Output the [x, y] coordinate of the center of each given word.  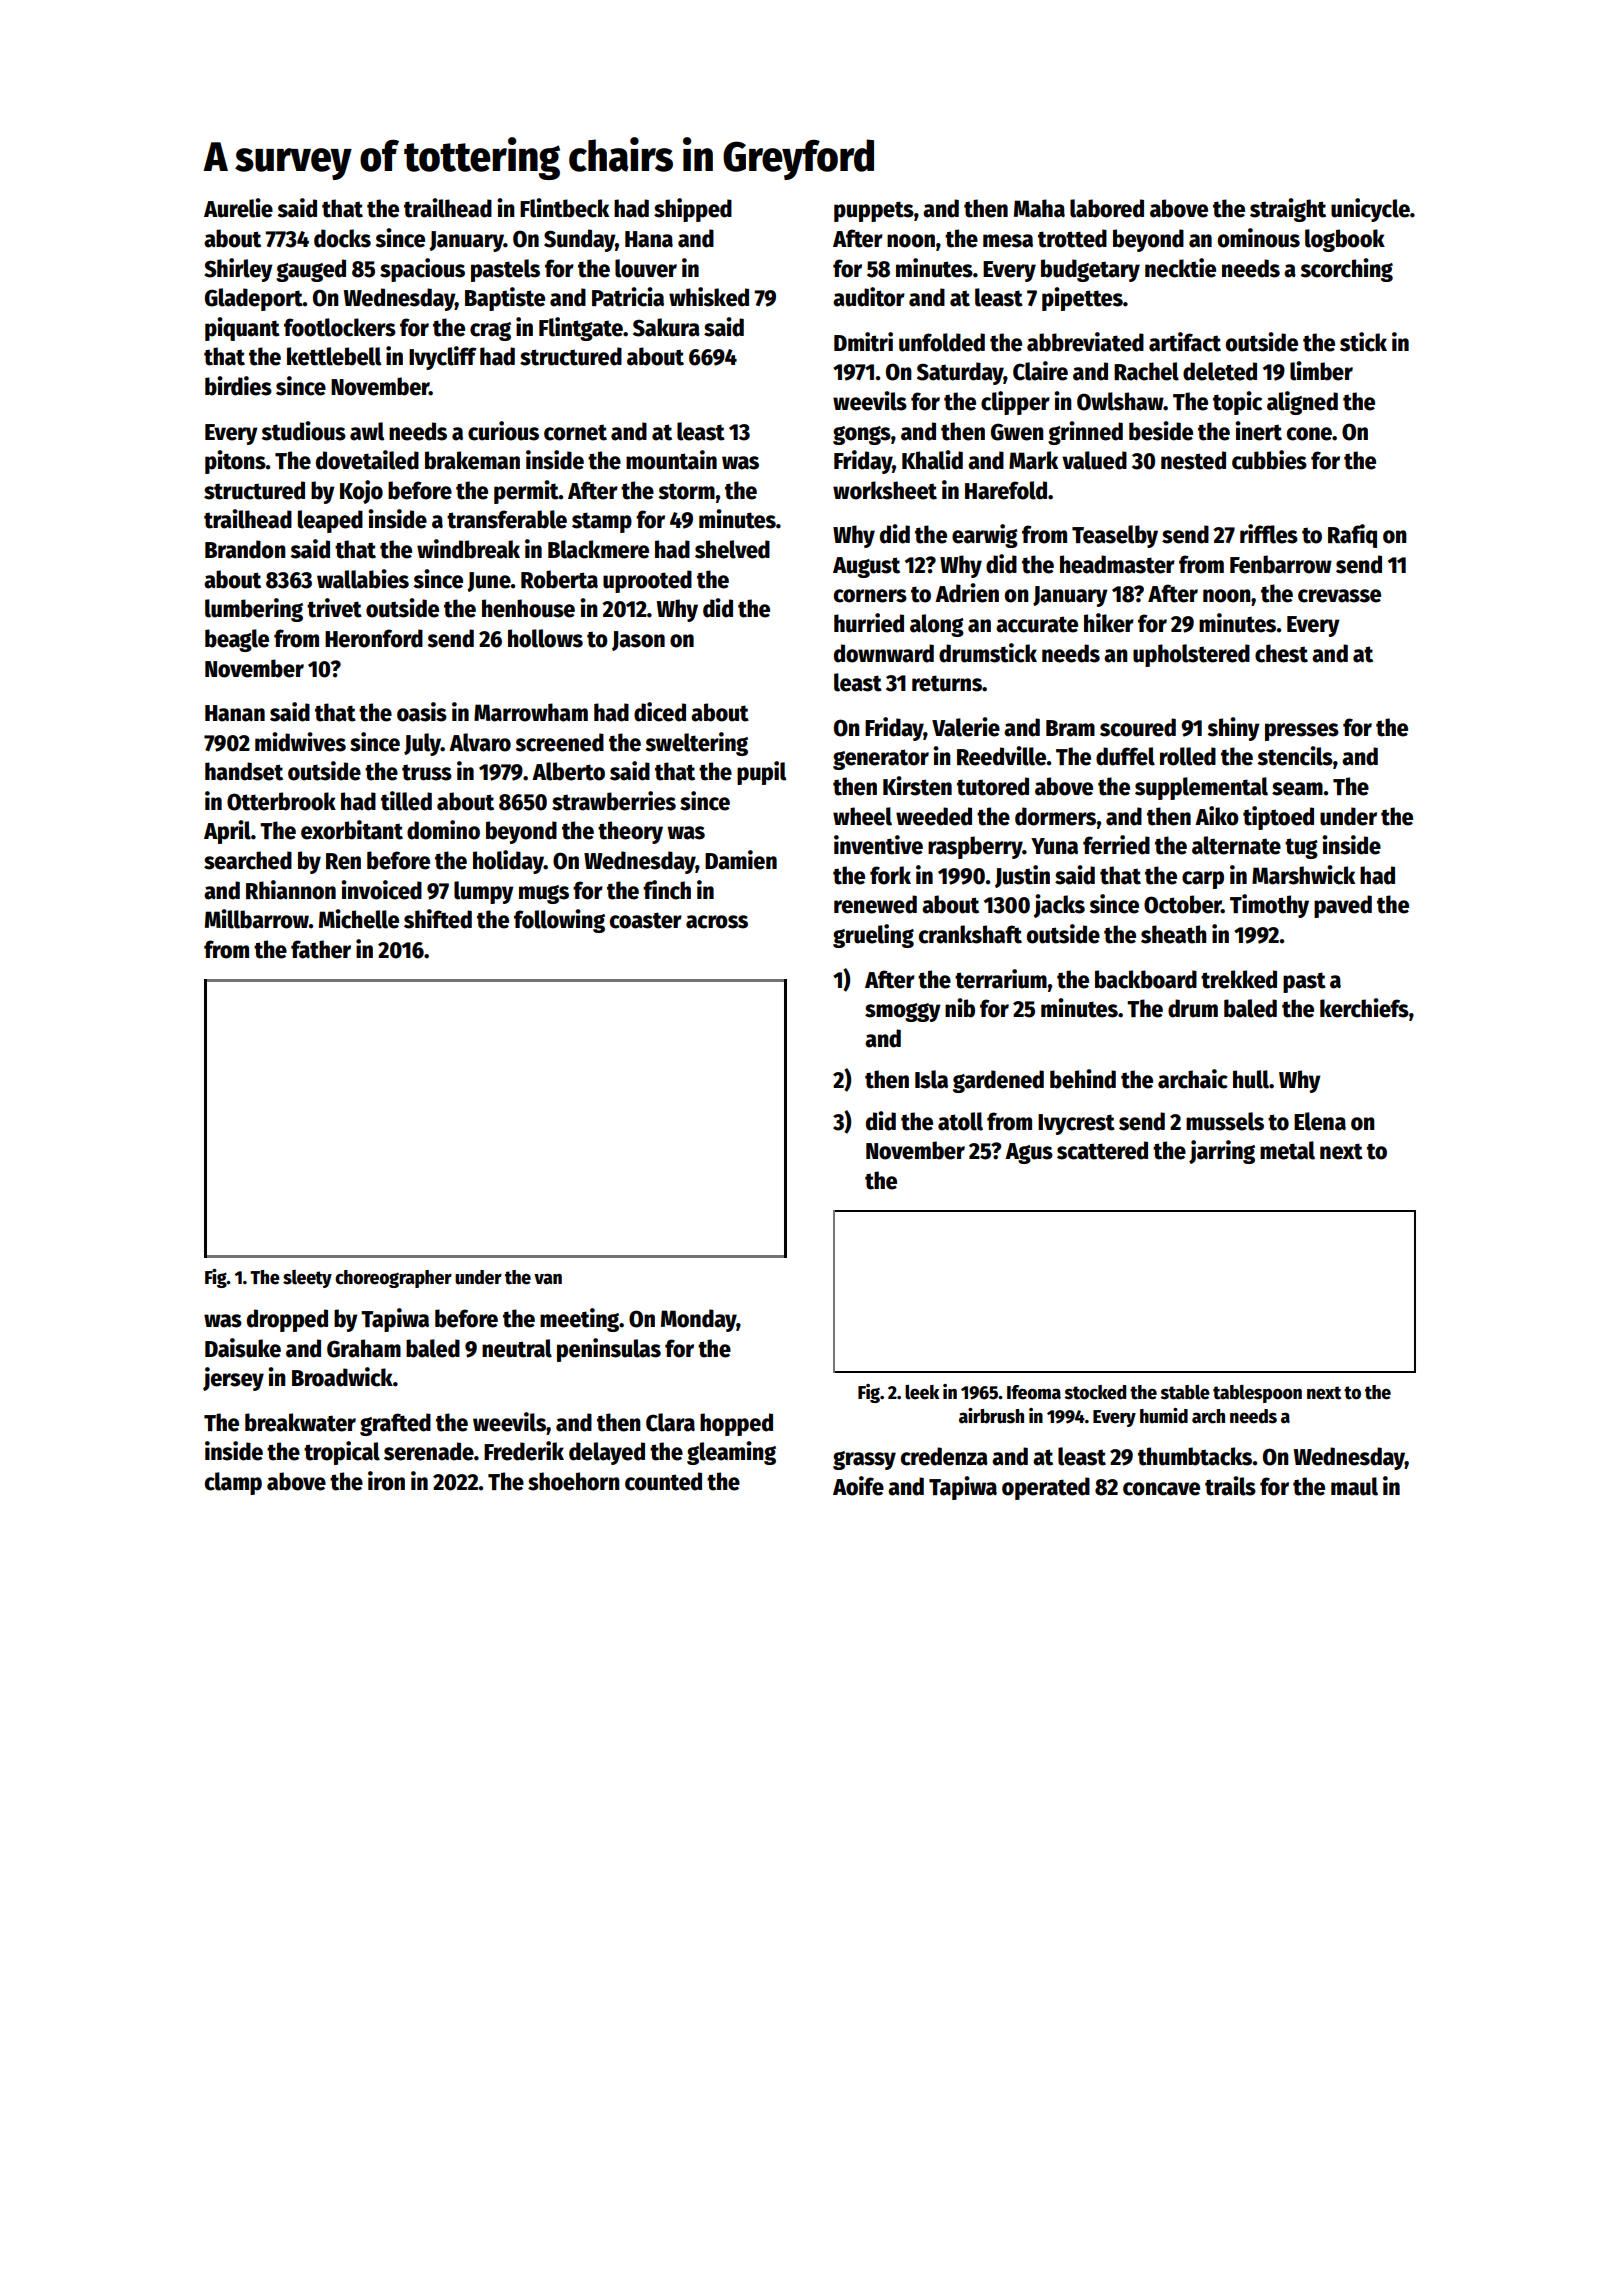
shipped [693, 210]
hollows [545, 638]
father [321, 949]
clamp [233, 1483]
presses [1302, 732]
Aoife [858, 1486]
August [866, 567]
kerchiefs [1364, 1008]
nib [960, 1008]
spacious [422, 270]
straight [1288, 210]
